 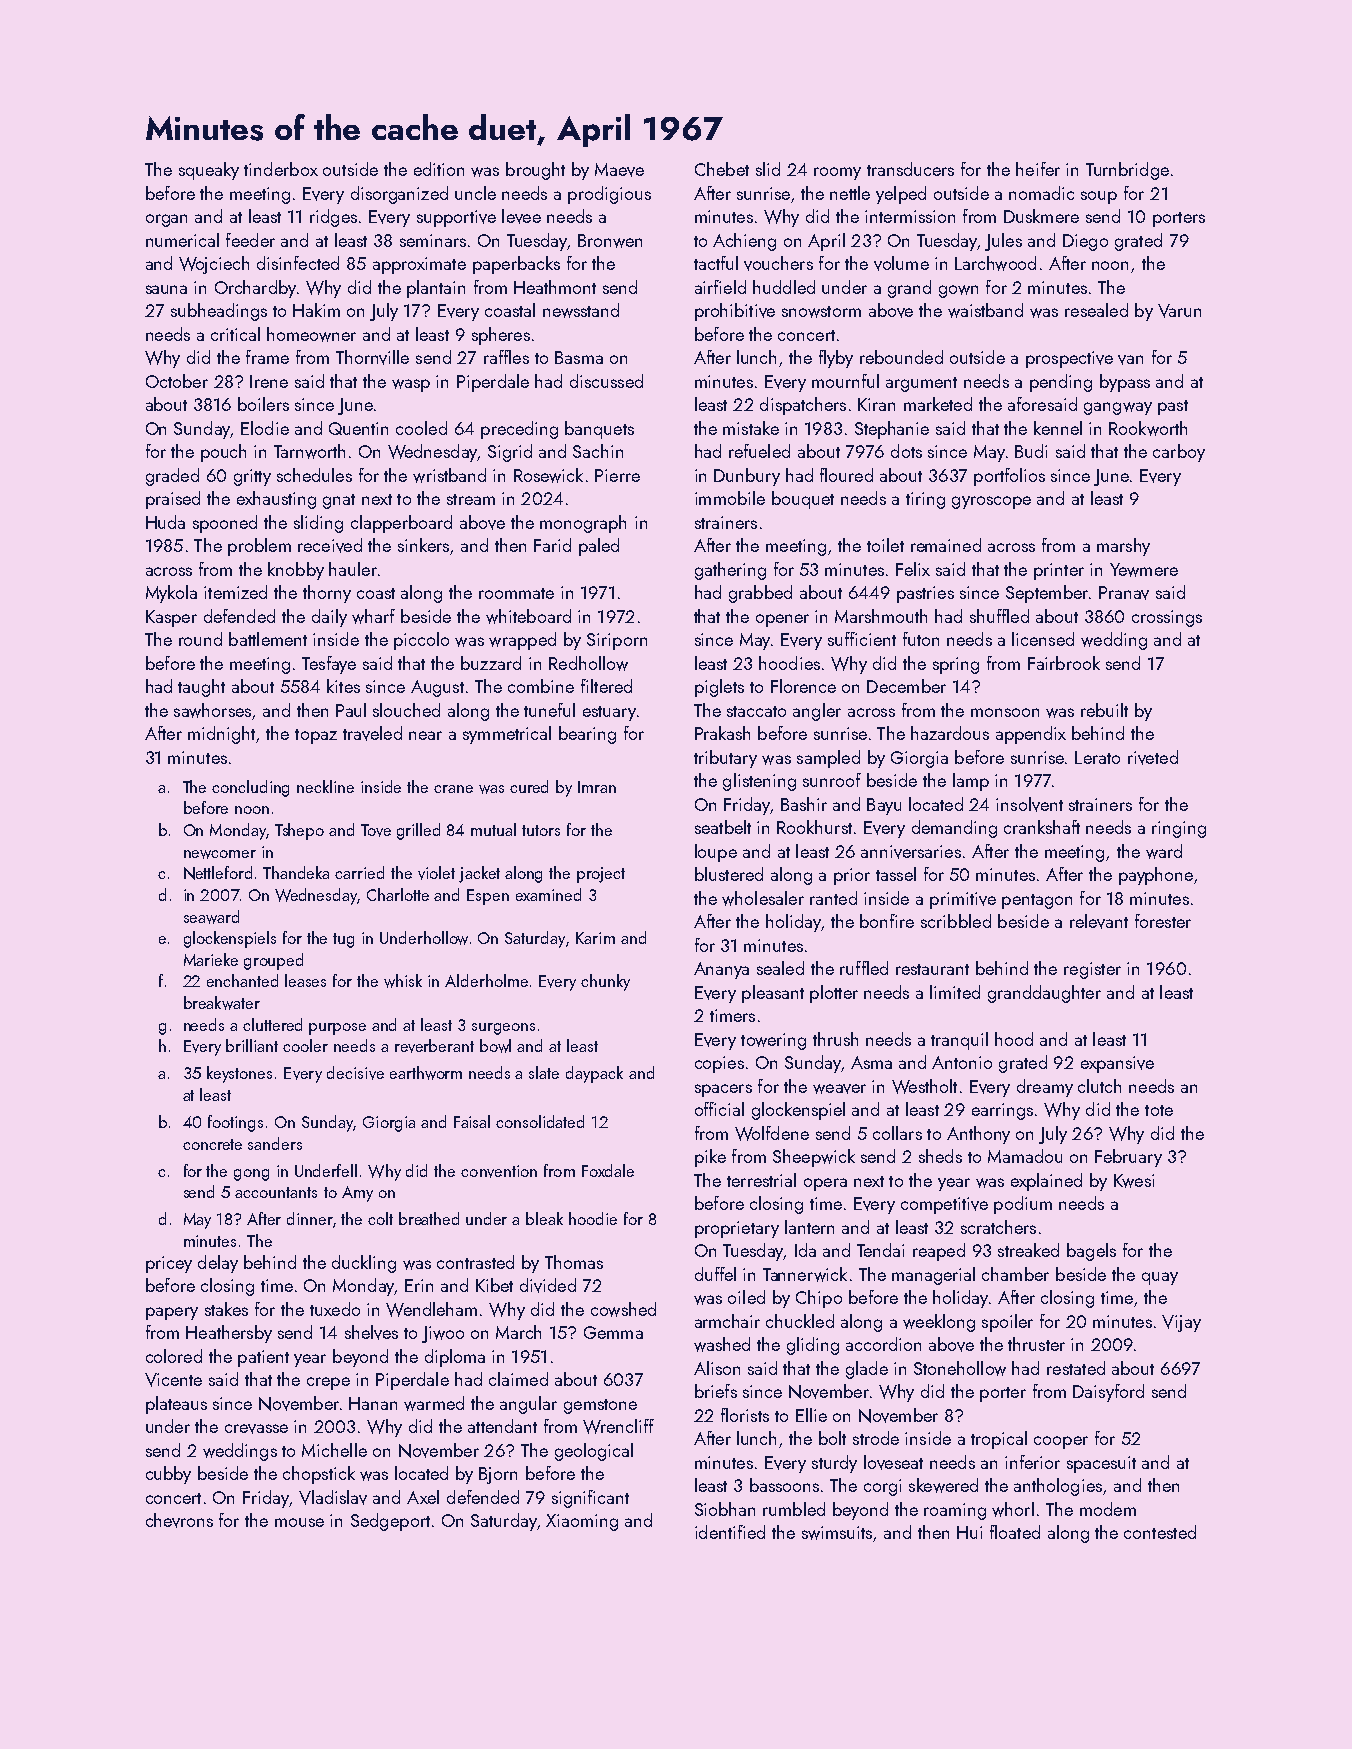 What do you see at coordinates (1092, 970) in the screenshot?
I see `register` at bounding box center [1092, 970].
